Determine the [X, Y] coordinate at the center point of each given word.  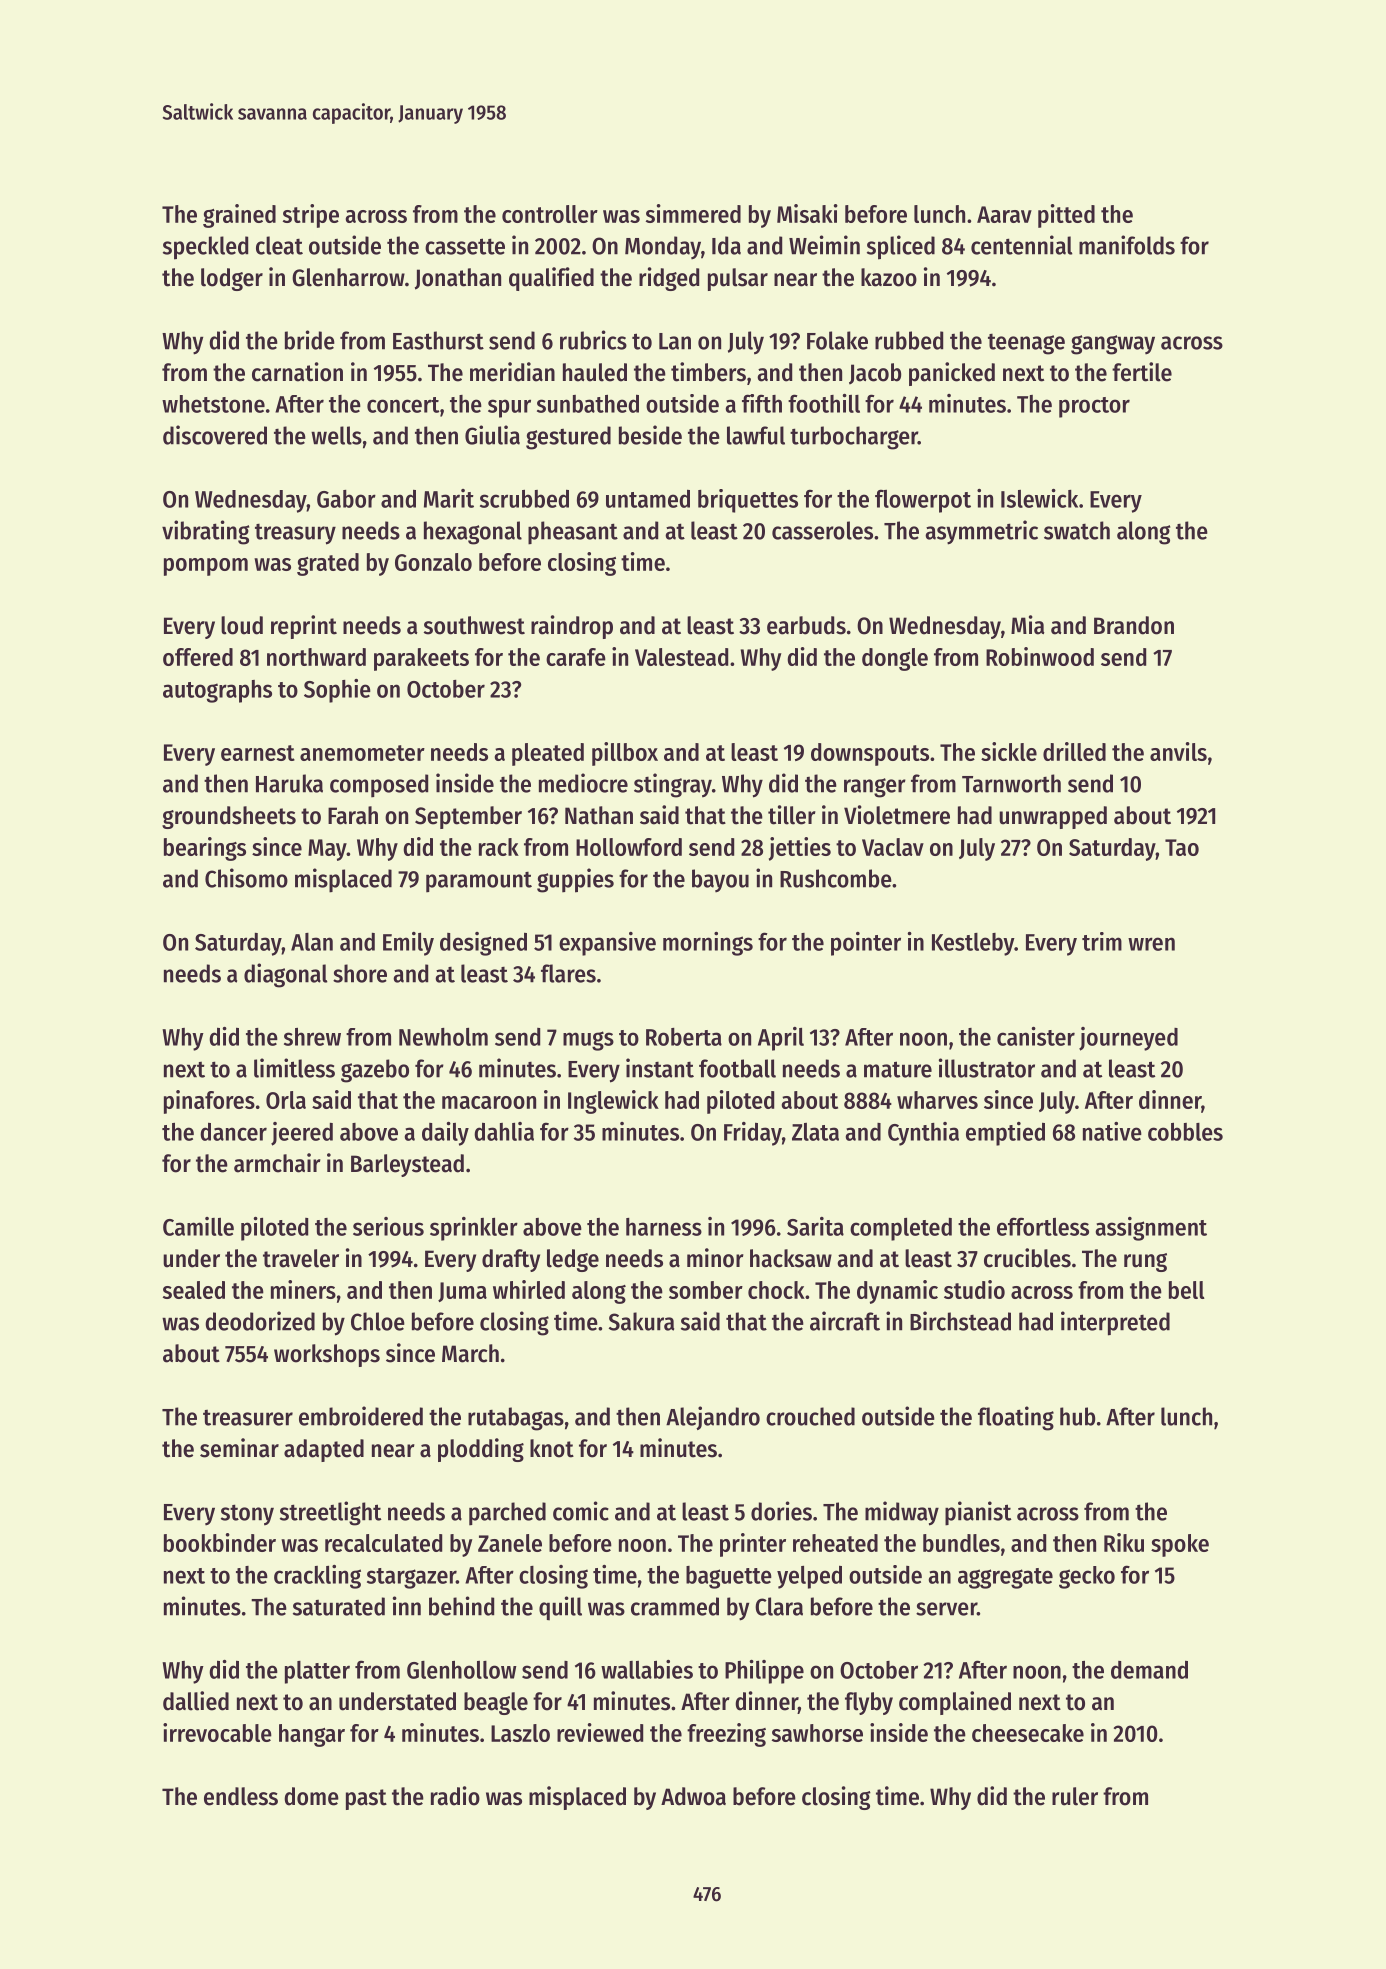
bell [1187, 1290]
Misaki [807, 213]
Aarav [1004, 214]
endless [241, 1796]
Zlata [815, 1132]
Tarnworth [1011, 783]
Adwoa [693, 1796]
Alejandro [713, 1418]
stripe [311, 216]
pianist [978, 1513]
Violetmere [897, 815]
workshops [327, 1355]
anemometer [362, 753]
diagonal [286, 975]
